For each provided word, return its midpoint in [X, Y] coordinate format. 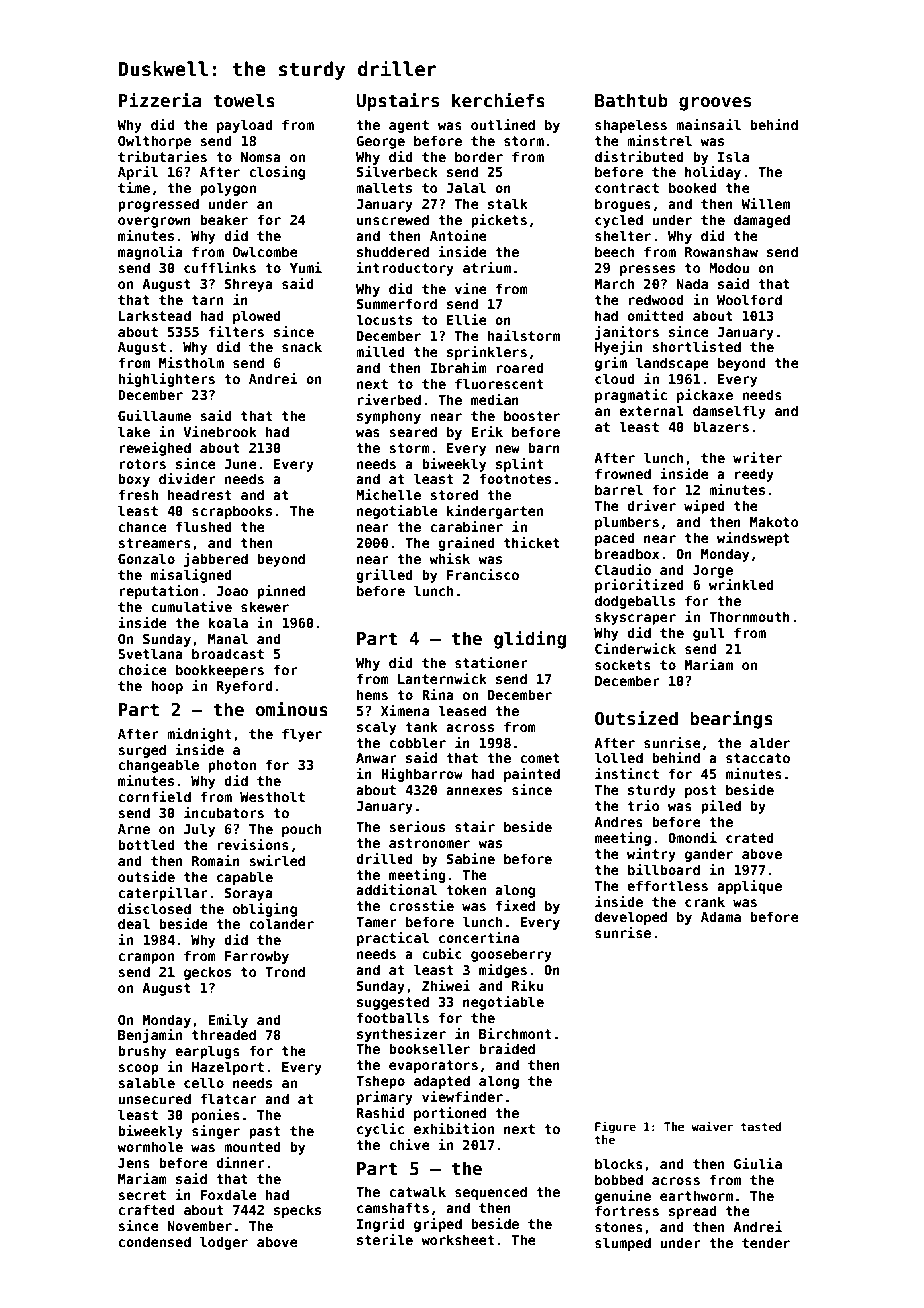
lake [134, 431]
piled [721, 807]
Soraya [249, 894]
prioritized [639, 586]
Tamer [376, 922]
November [199, 1225]
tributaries [162, 156]
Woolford [749, 299]
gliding [530, 639]
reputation [159, 592]
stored [454, 494]
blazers [721, 426]
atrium [487, 267]
